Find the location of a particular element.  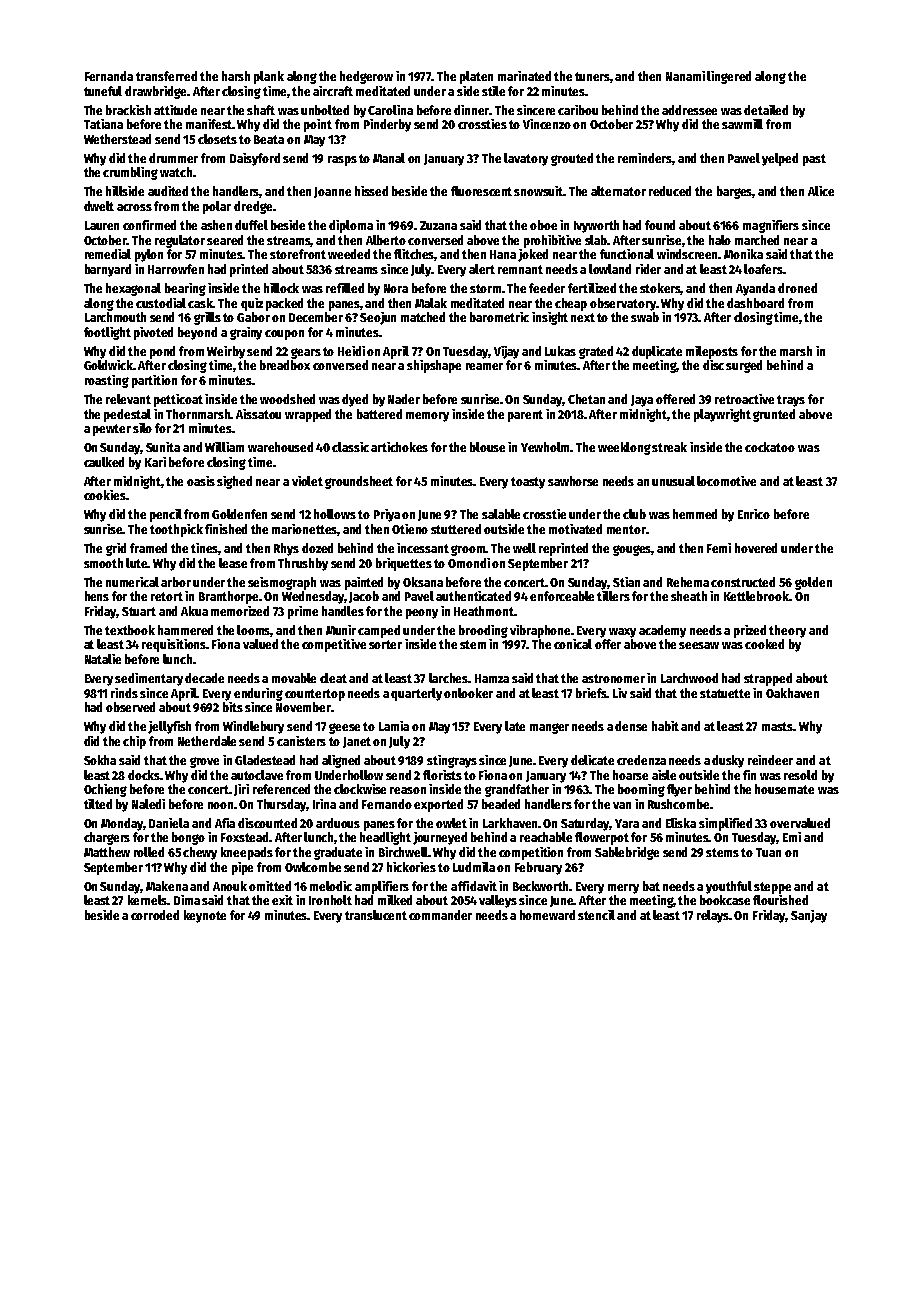

blouse is located at coordinates (487, 447).
